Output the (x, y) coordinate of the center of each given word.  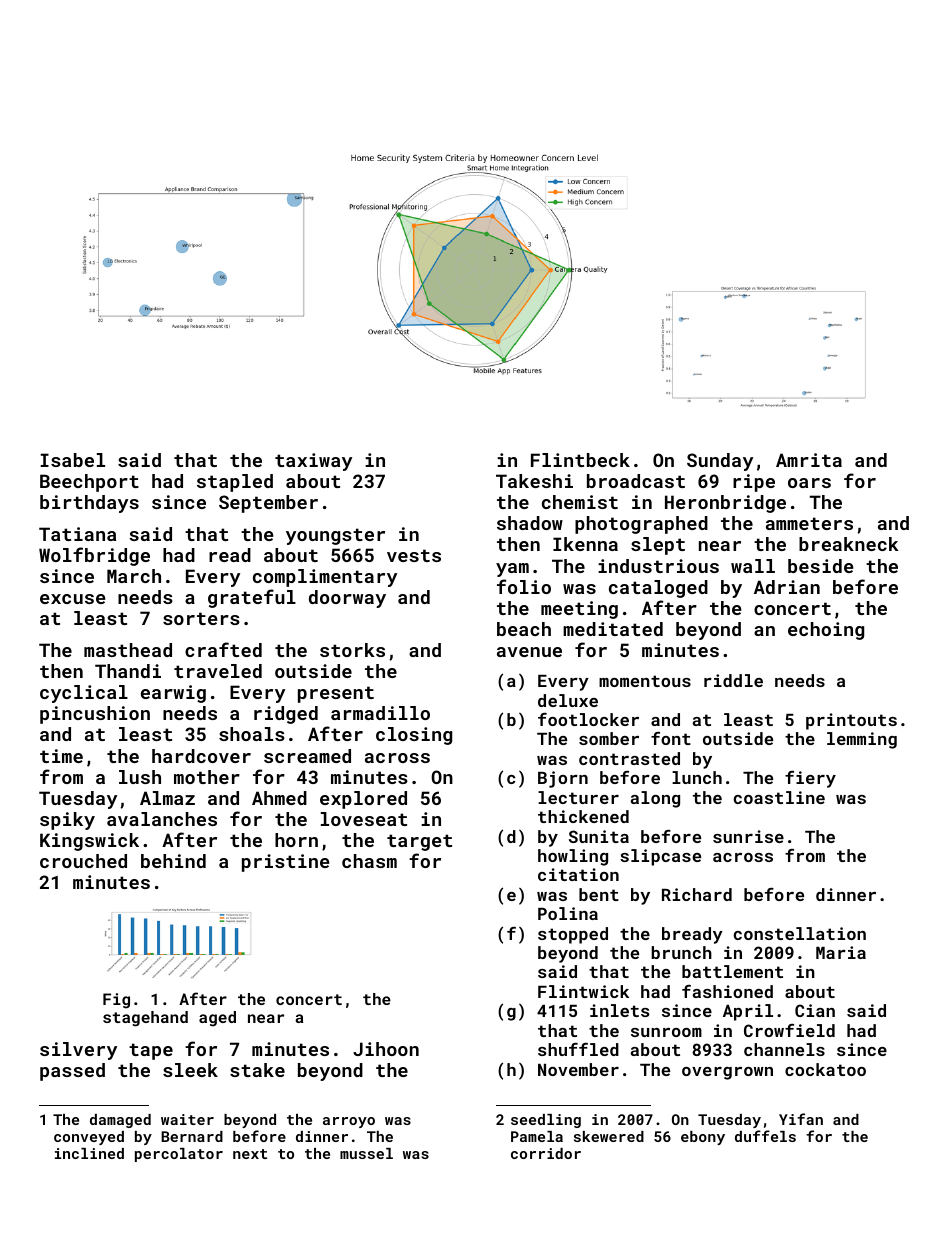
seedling (546, 1121)
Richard (697, 894)
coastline (779, 797)
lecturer (578, 797)
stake (257, 1070)
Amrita (809, 460)
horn (296, 840)
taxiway (313, 462)
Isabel (73, 460)
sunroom (666, 1032)
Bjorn (563, 779)
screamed (307, 756)
